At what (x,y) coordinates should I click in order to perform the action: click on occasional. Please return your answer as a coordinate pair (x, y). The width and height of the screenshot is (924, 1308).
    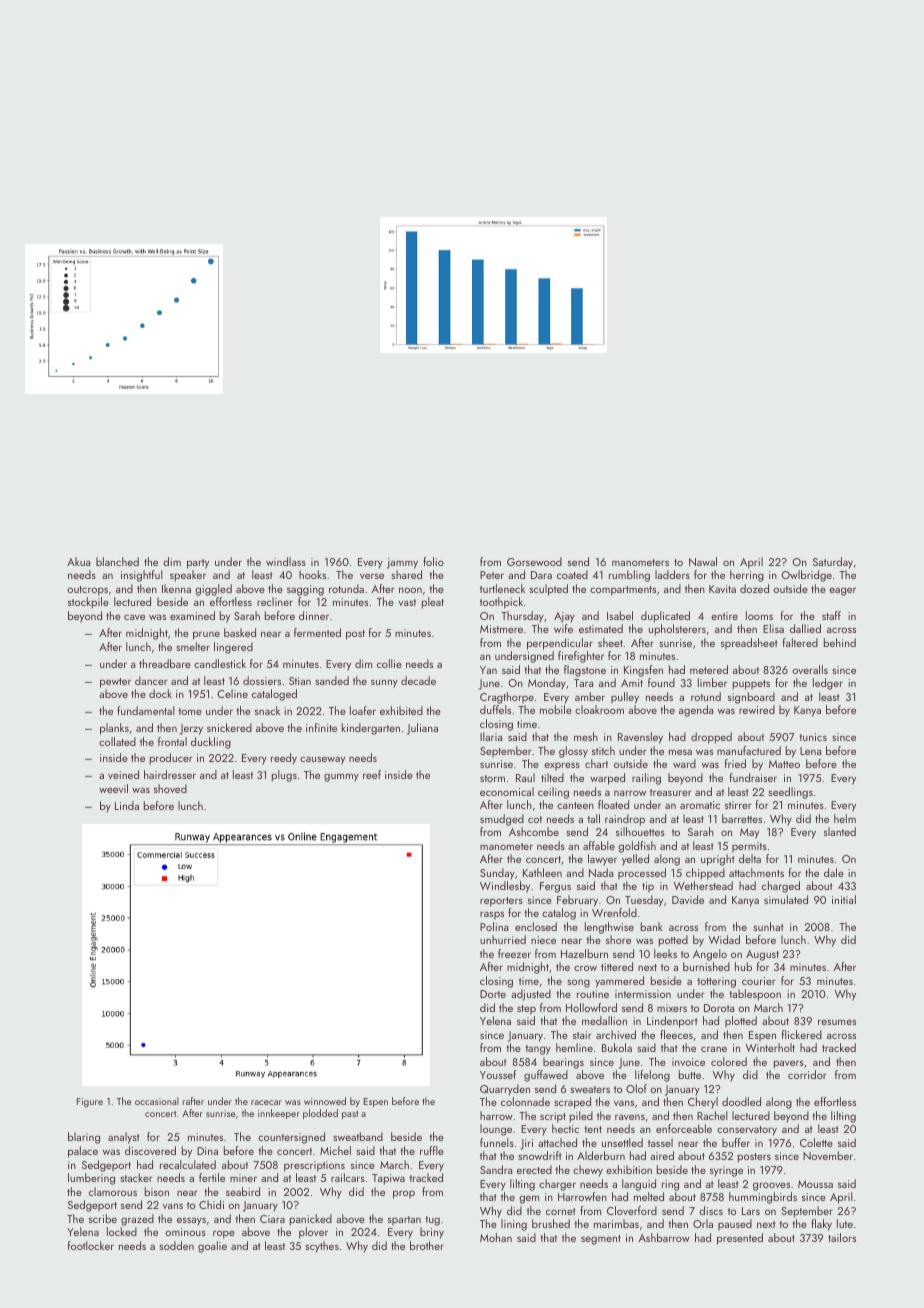
    Looking at the image, I should click on (157, 1101).
